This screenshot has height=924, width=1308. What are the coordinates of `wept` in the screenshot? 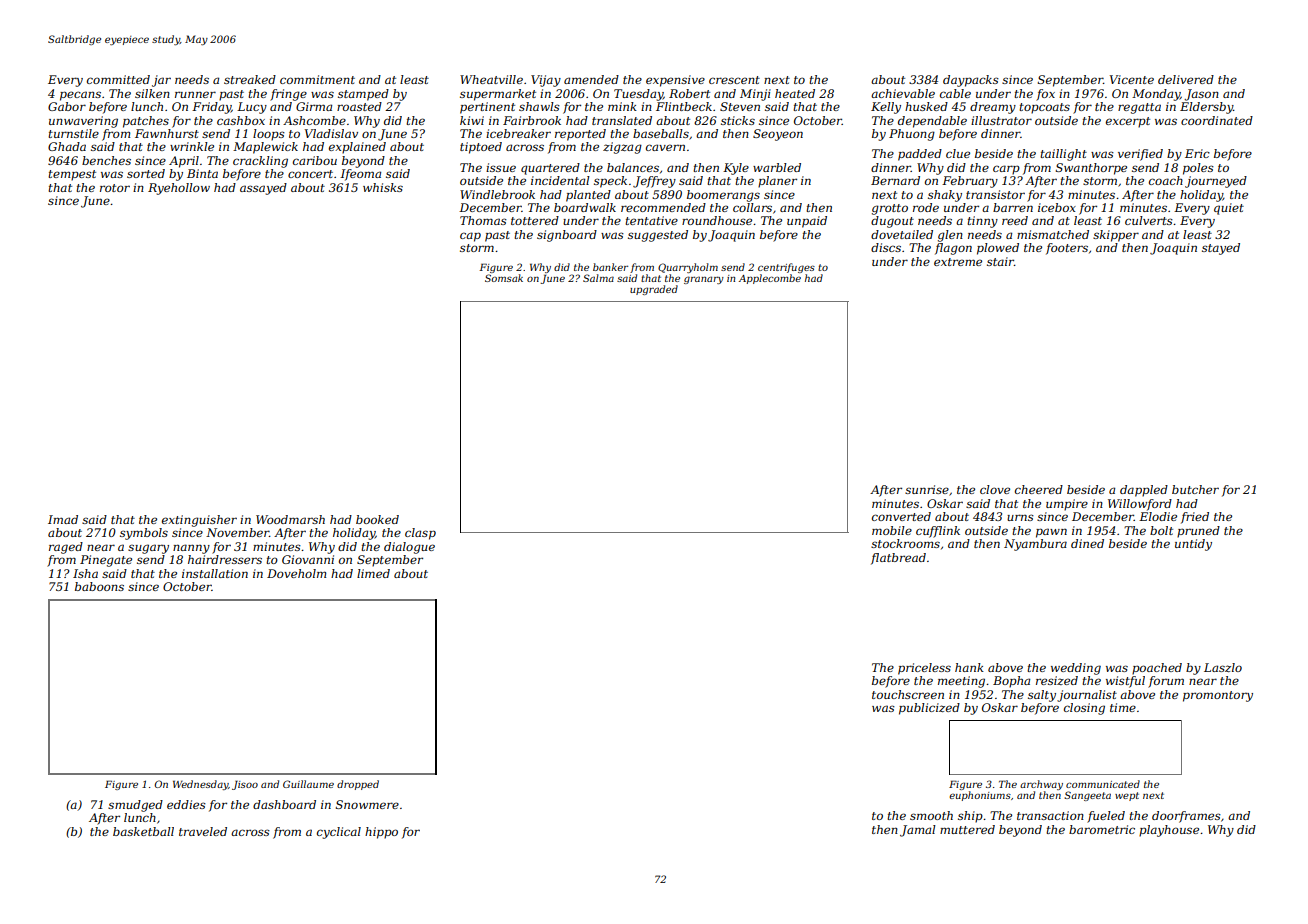 It's located at (1127, 796).
